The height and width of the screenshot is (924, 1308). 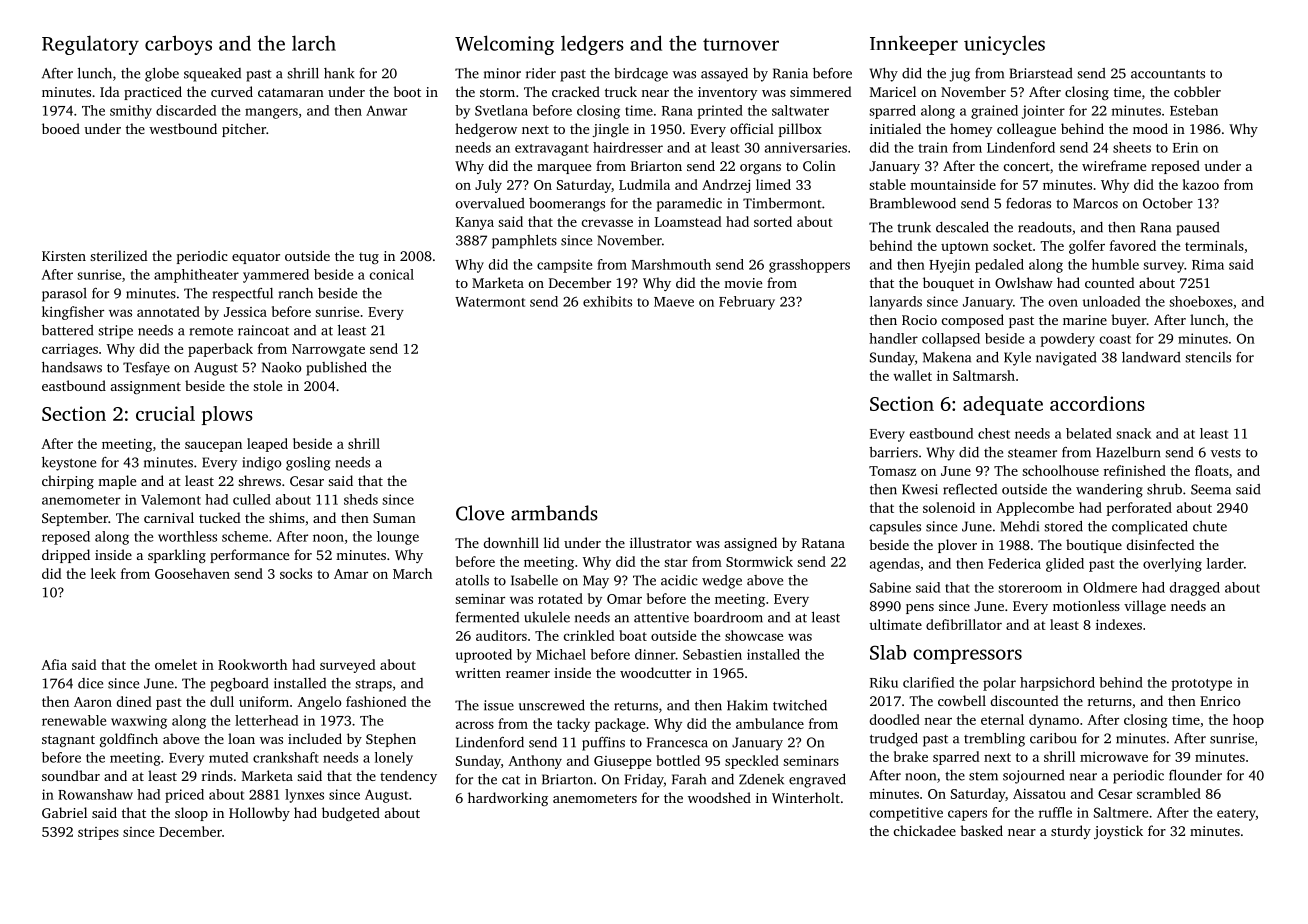 What do you see at coordinates (576, 91) in the screenshot?
I see `cracked` at bounding box center [576, 91].
